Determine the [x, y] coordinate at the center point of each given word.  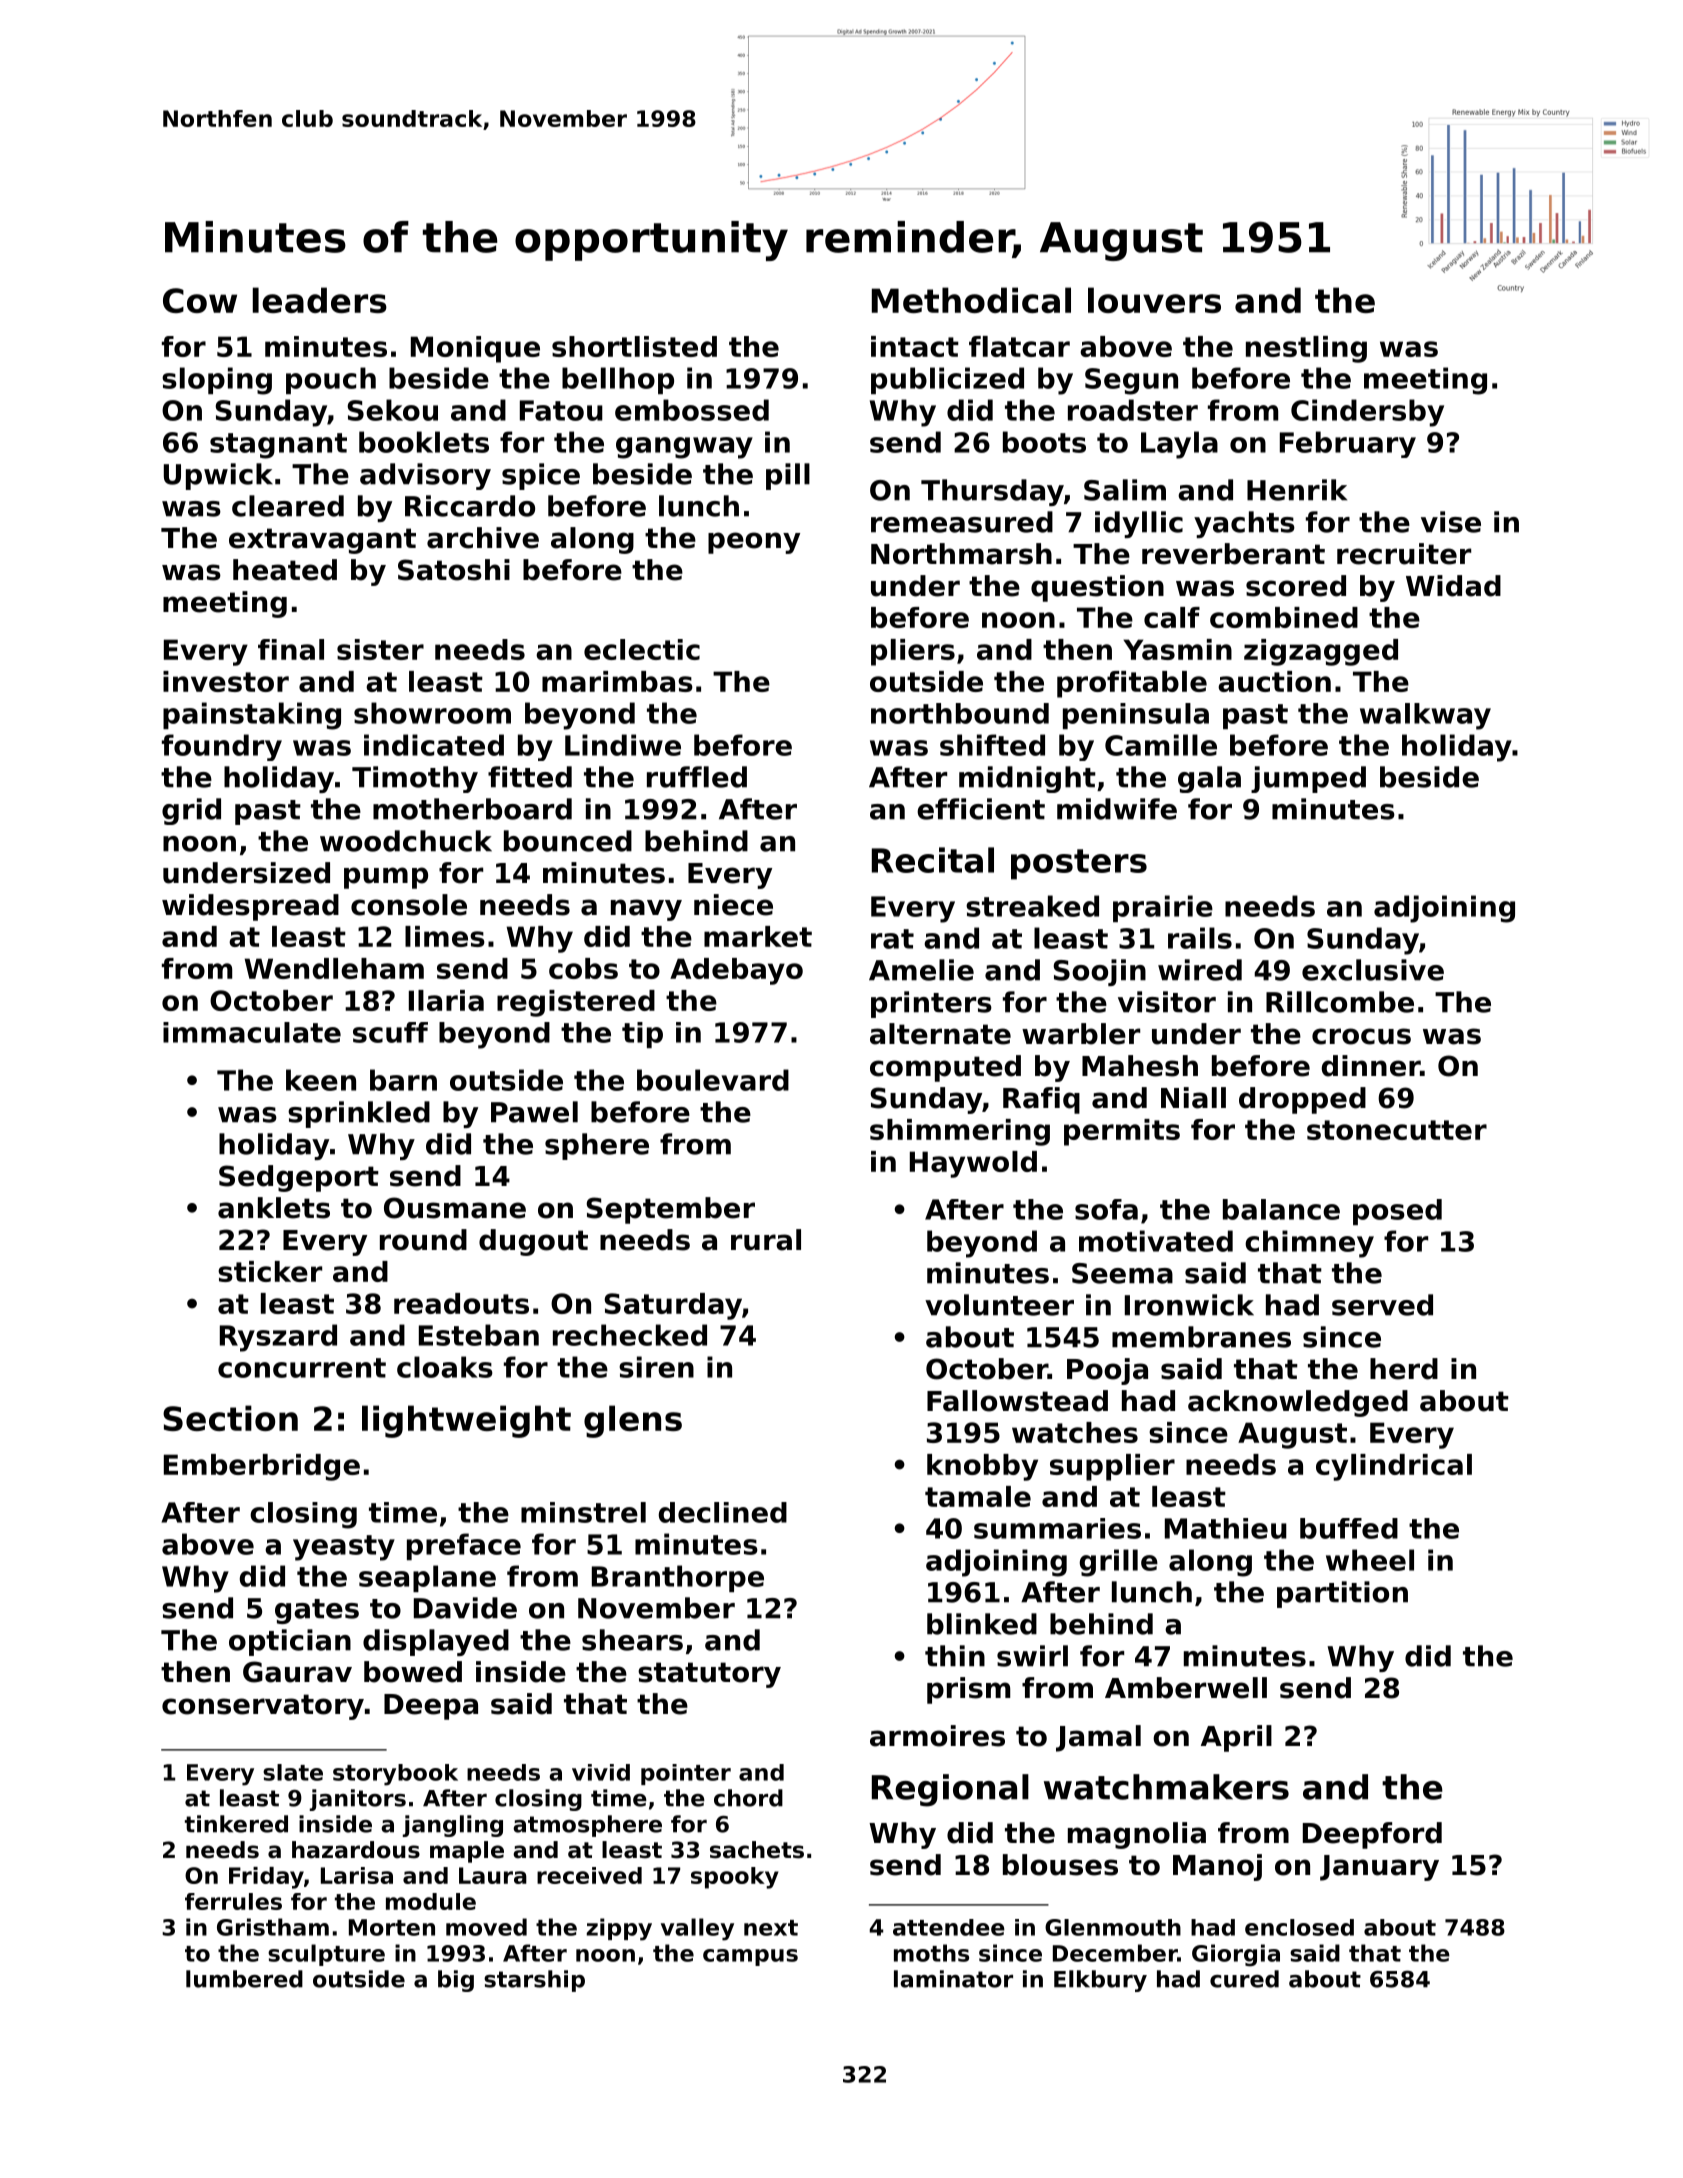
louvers [1154, 300]
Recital [933, 860]
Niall [1193, 1098]
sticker [270, 1271]
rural [766, 1240]
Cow [200, 300]
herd [1404, 1369]
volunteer [999, 1305]
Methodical [971, 300]
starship [534, 1981]
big [456, 1981]
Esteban [479, 1335]
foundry [222, 747]
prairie [1163, 908]
